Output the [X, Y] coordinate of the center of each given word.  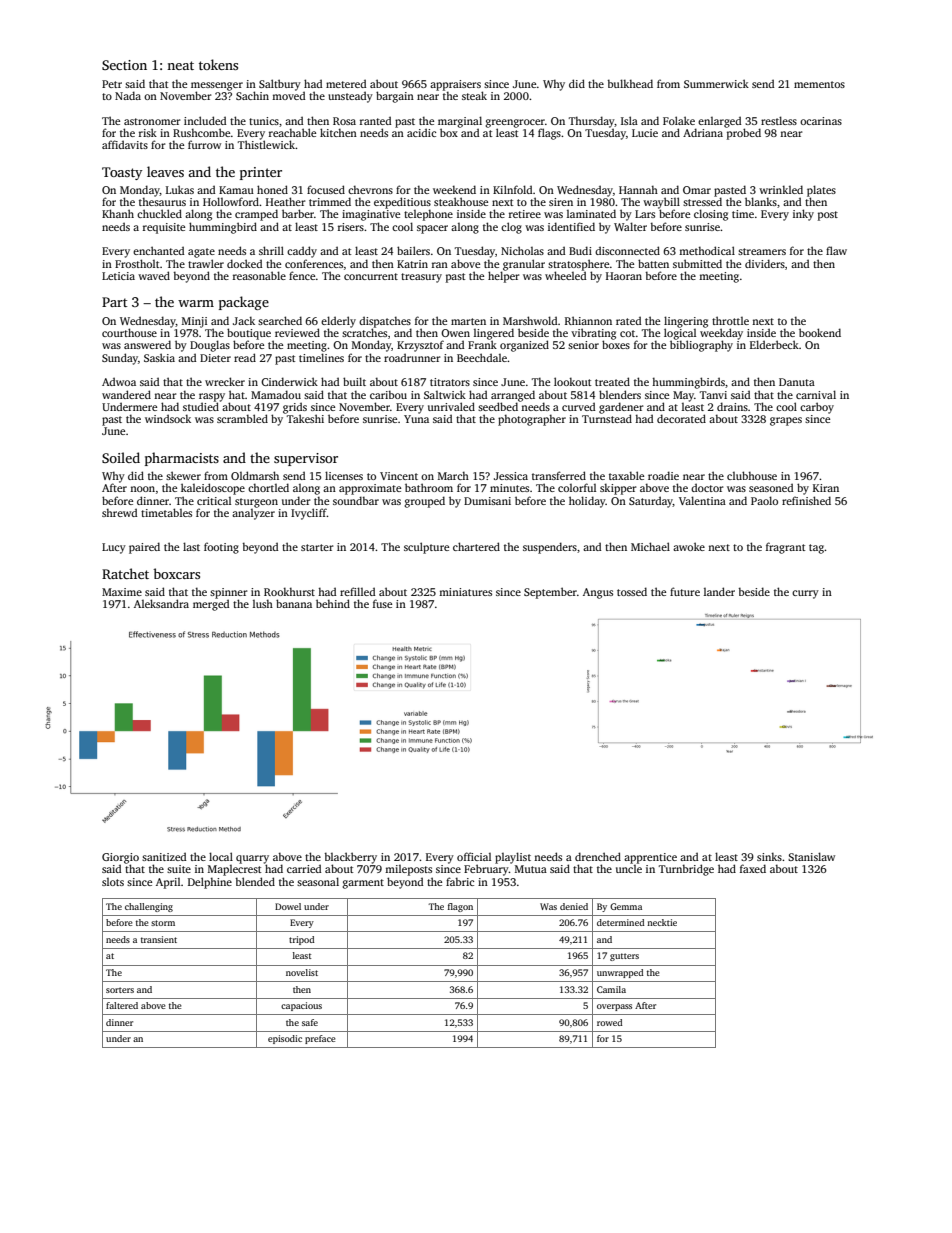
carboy [817, 408]
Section [124, 65]
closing [711, 215]
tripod [302, 940]
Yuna [416, 419]
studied [201, 406]
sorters [120, 990]
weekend [454, 189]
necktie [662, 922]
